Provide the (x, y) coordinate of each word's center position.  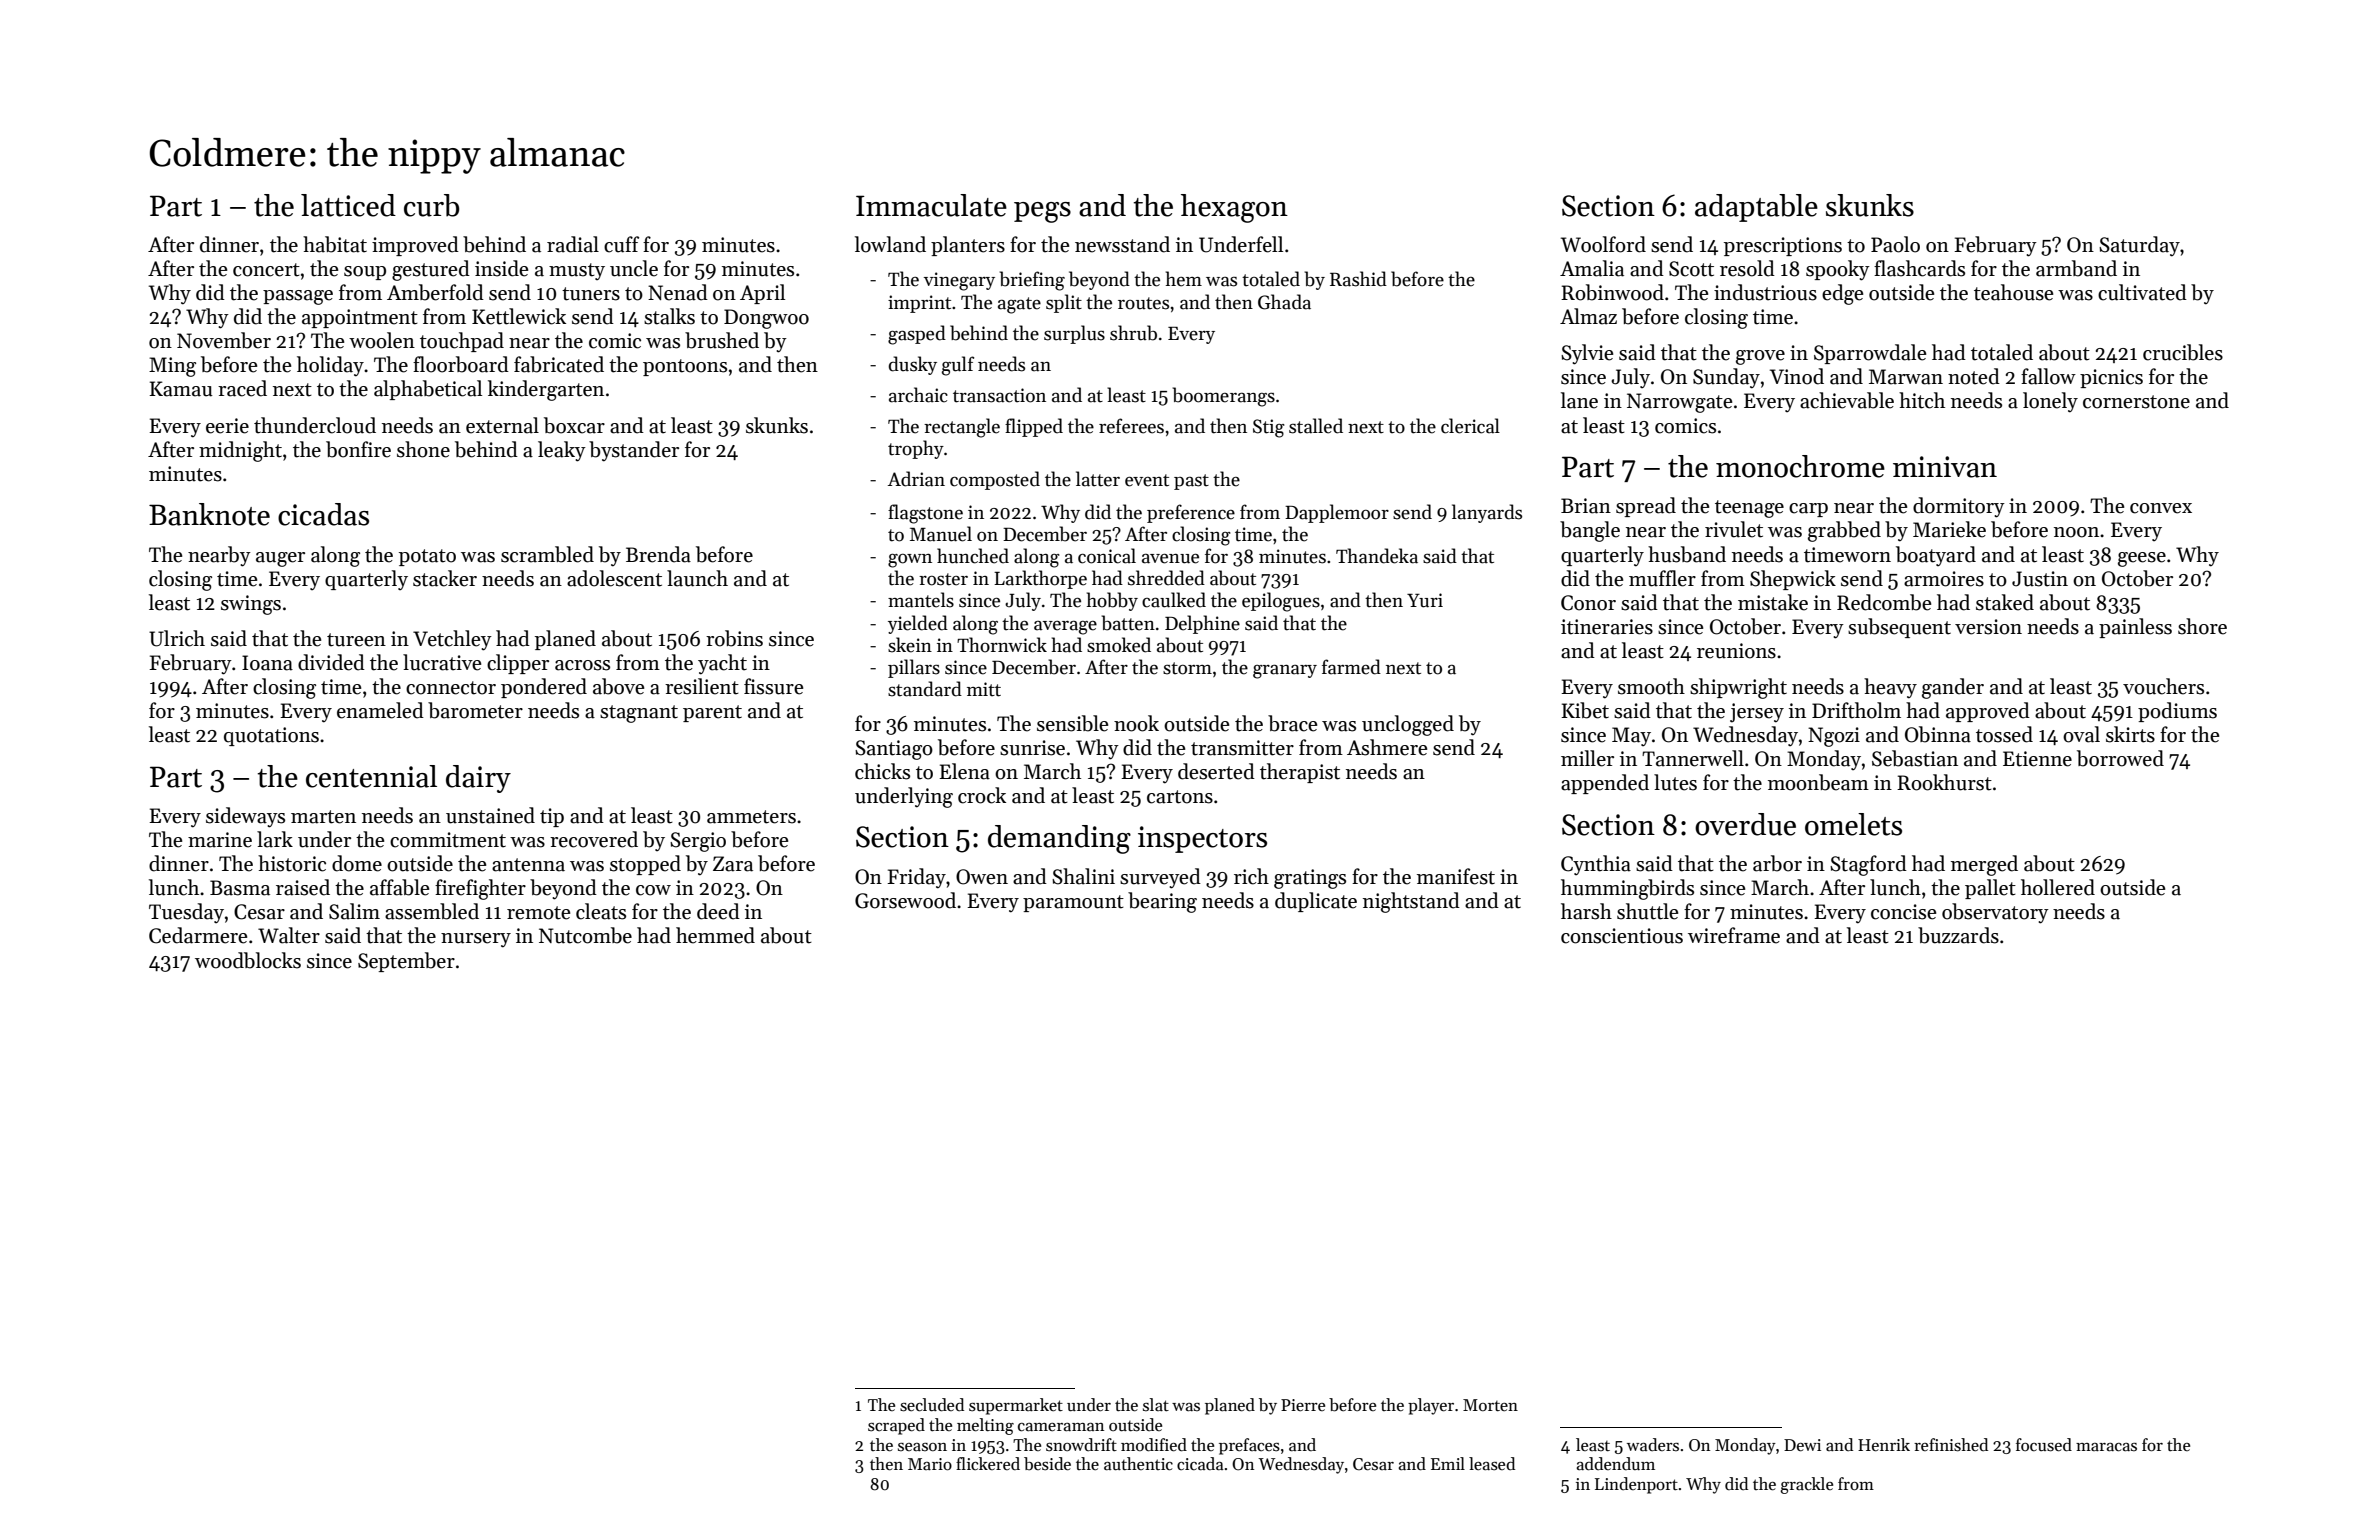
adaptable (1756, 208)
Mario (930, 1464)
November (224, 340)
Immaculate (931, 205)
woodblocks (248, 960)
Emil (1448, 1463)
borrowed (2120, 758)
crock (982, 795)
